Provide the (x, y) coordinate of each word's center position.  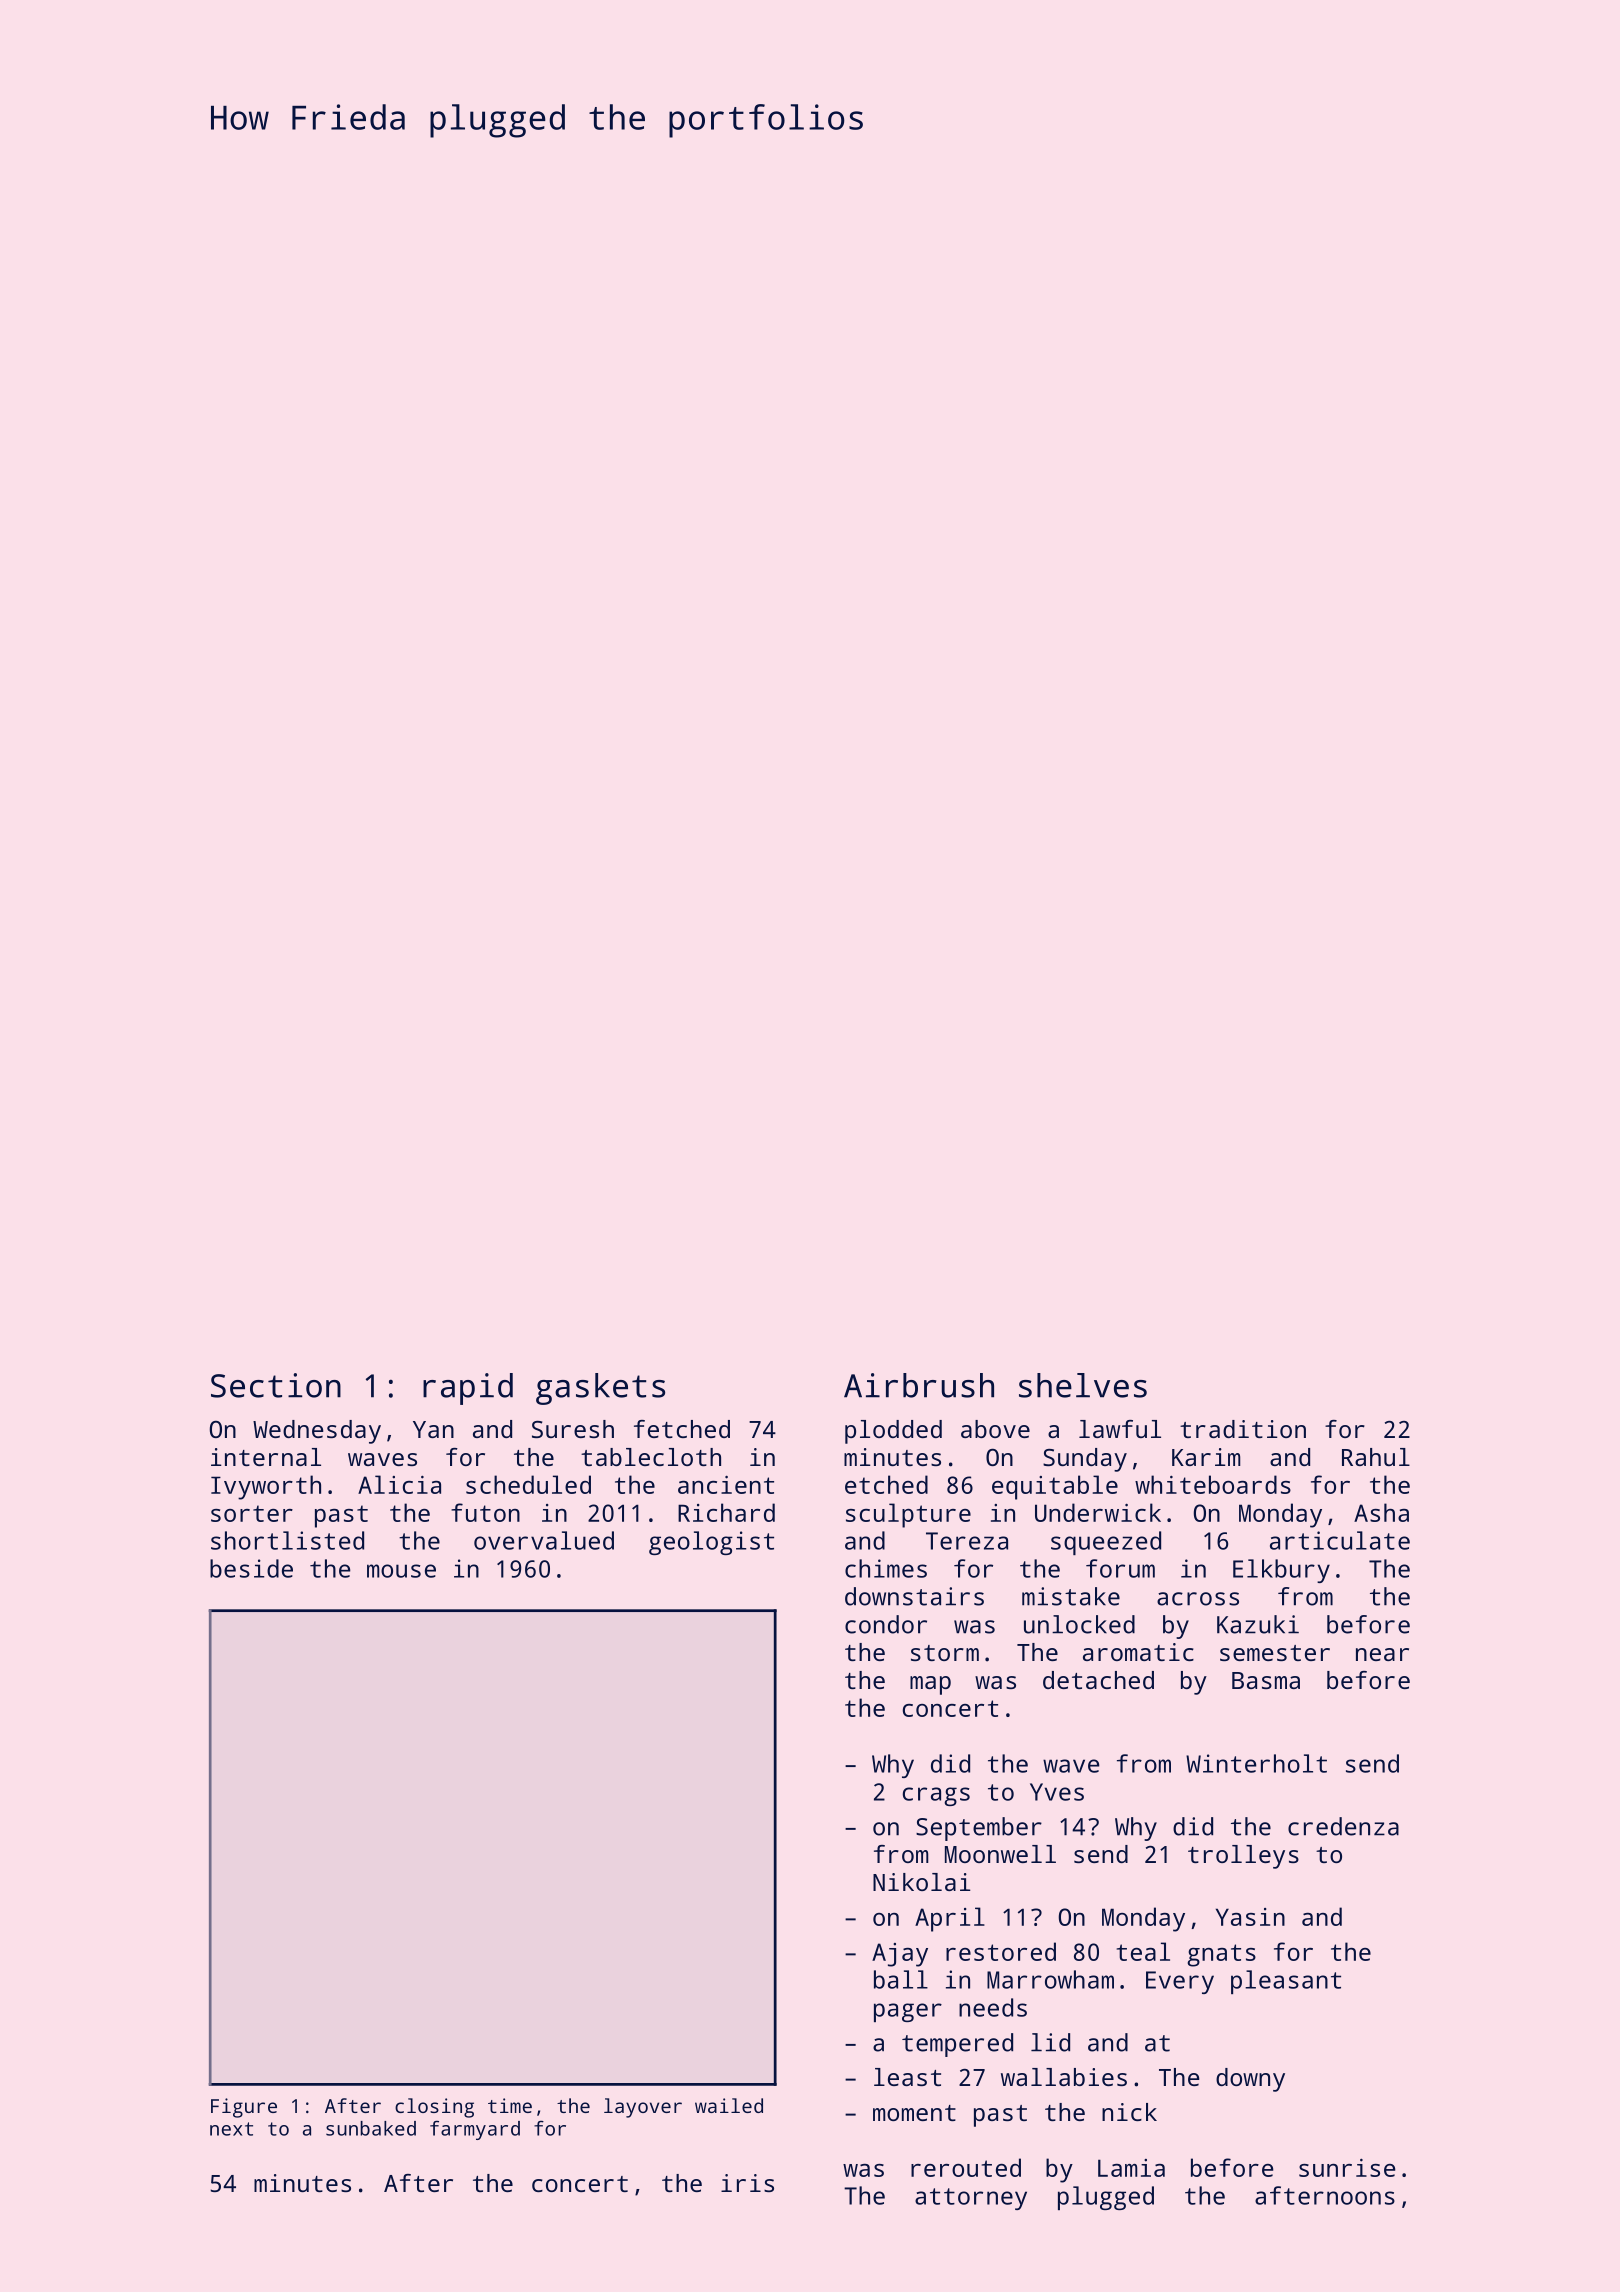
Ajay (900, 1955)
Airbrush (919, 1385)
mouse (401, 1571)
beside (251, 1568)
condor (886, 1624)
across (1198, 1599)
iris (747, 2183)
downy (1250, 2080)
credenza (1343, 1826)
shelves (1083, 1385)
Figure (244, 2108)
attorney (971, 2199)
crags (936, 1796)
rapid (468, 1389)
